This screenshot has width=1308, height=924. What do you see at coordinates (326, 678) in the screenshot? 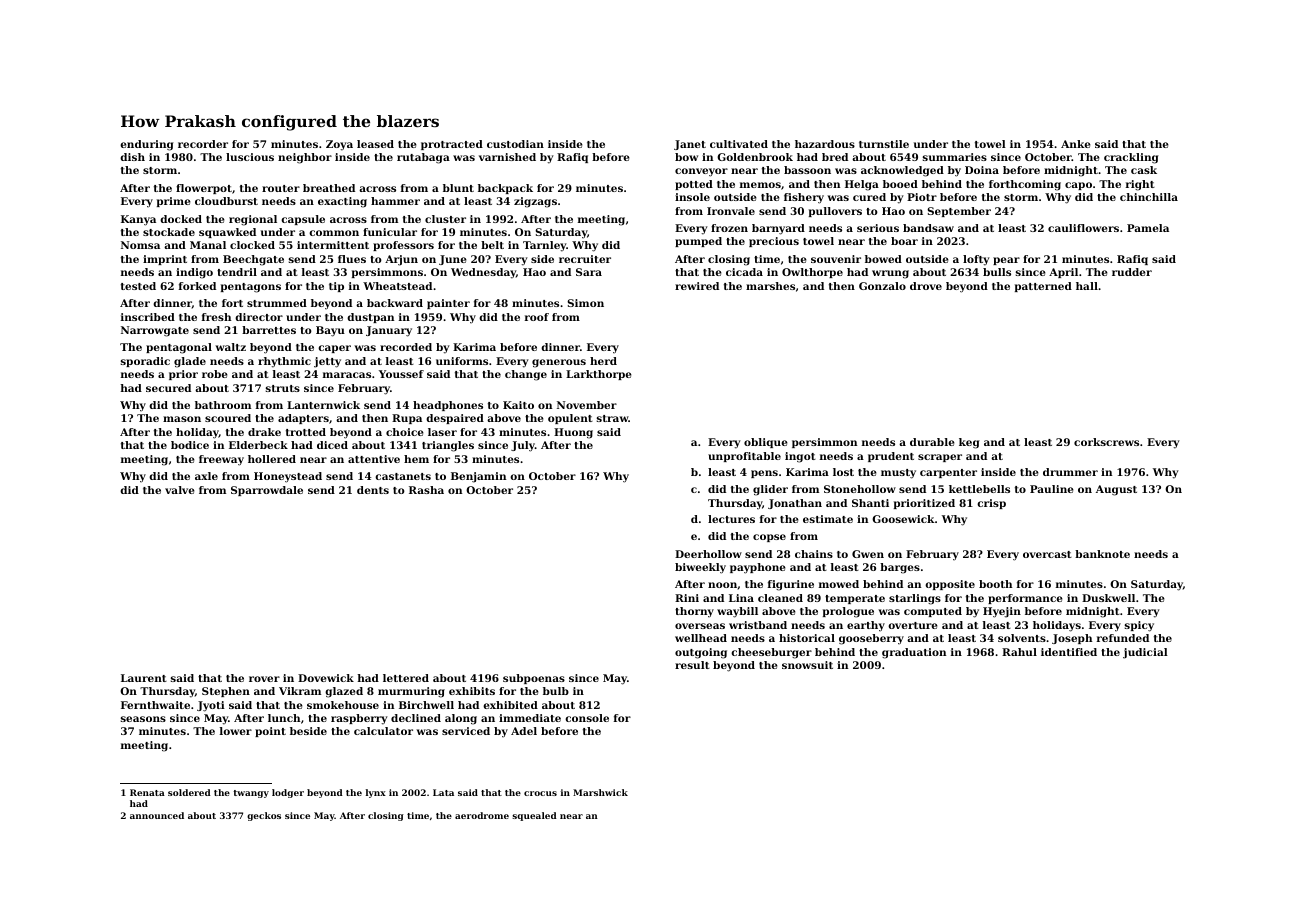
I see `Dovewick` at bounding box center [326, 678].
